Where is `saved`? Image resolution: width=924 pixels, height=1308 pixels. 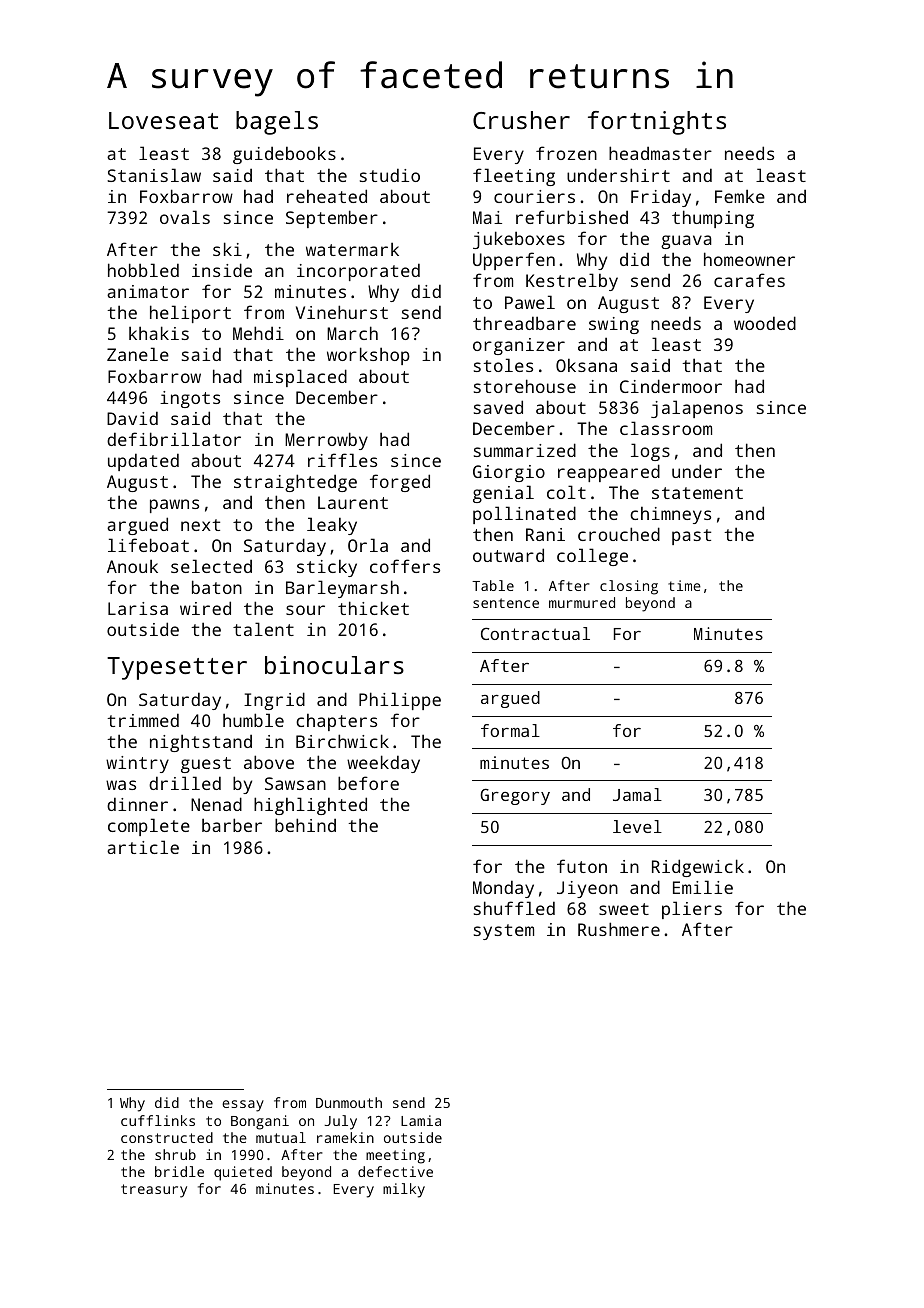 saved is located at coordinates (498, 407).
